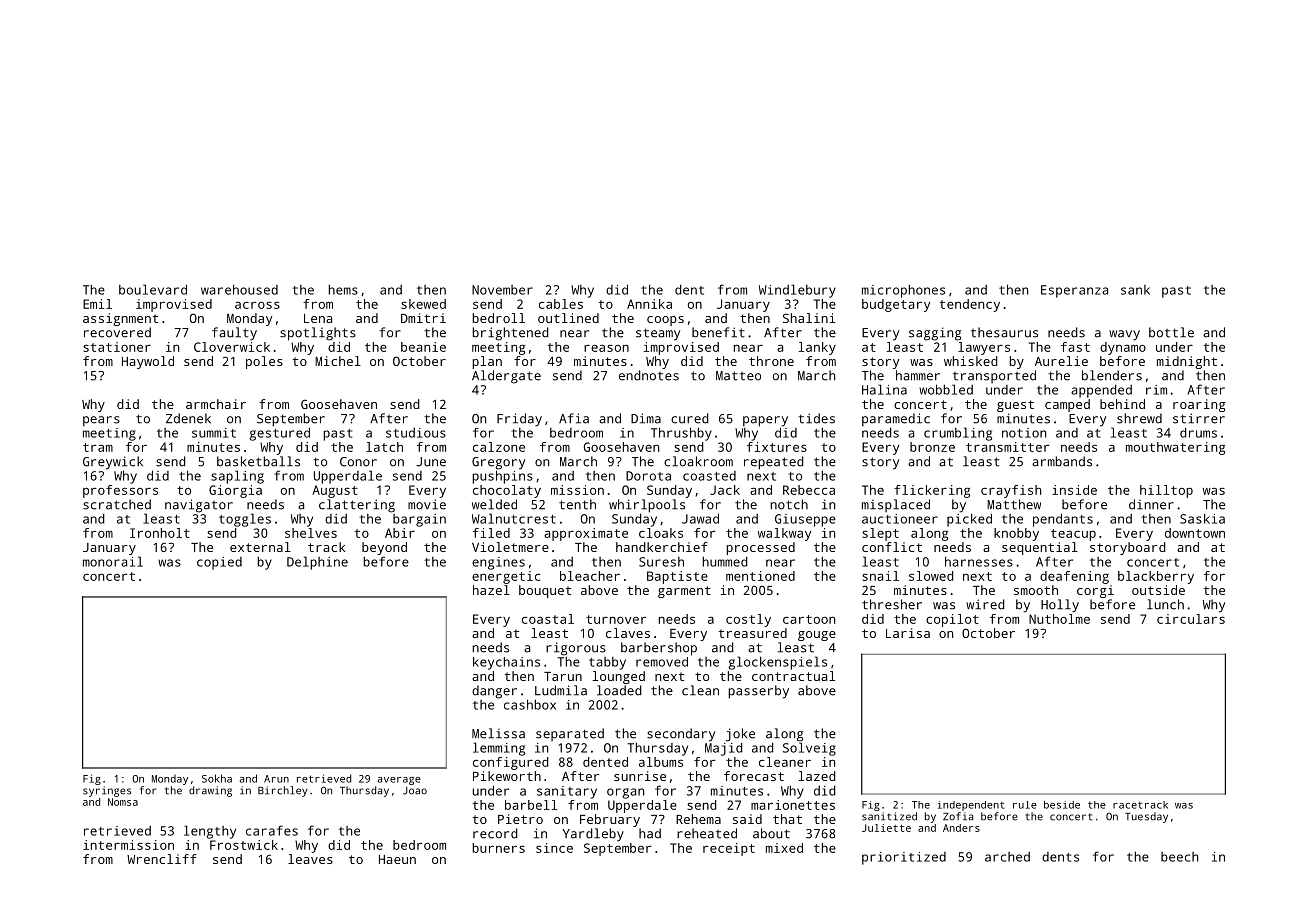 The height and width of the screenshot is (924, 1308). I want to click on poles, so click(264, 362).
